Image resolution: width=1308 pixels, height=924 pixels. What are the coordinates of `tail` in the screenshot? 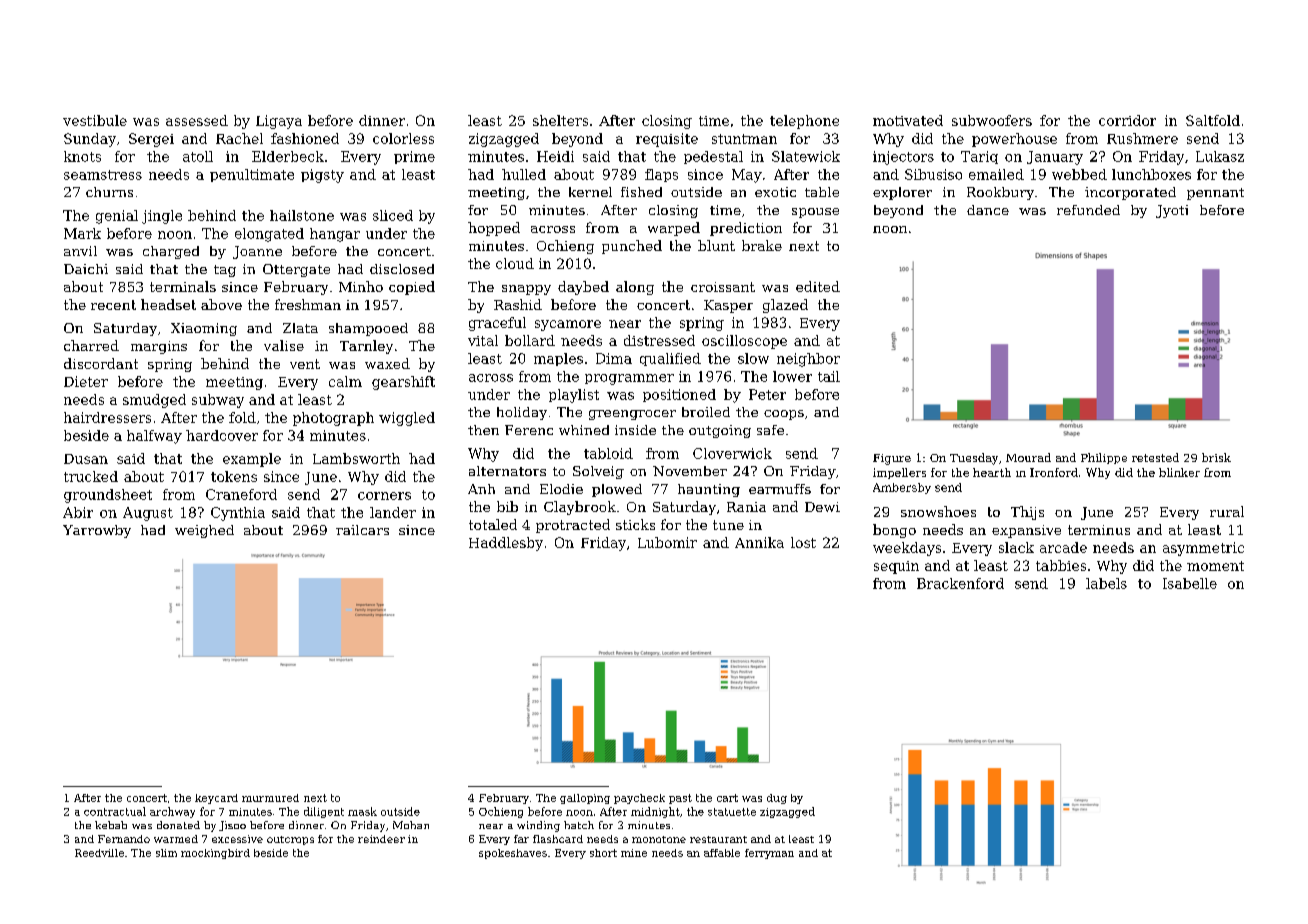 It's located at (829, 376).
